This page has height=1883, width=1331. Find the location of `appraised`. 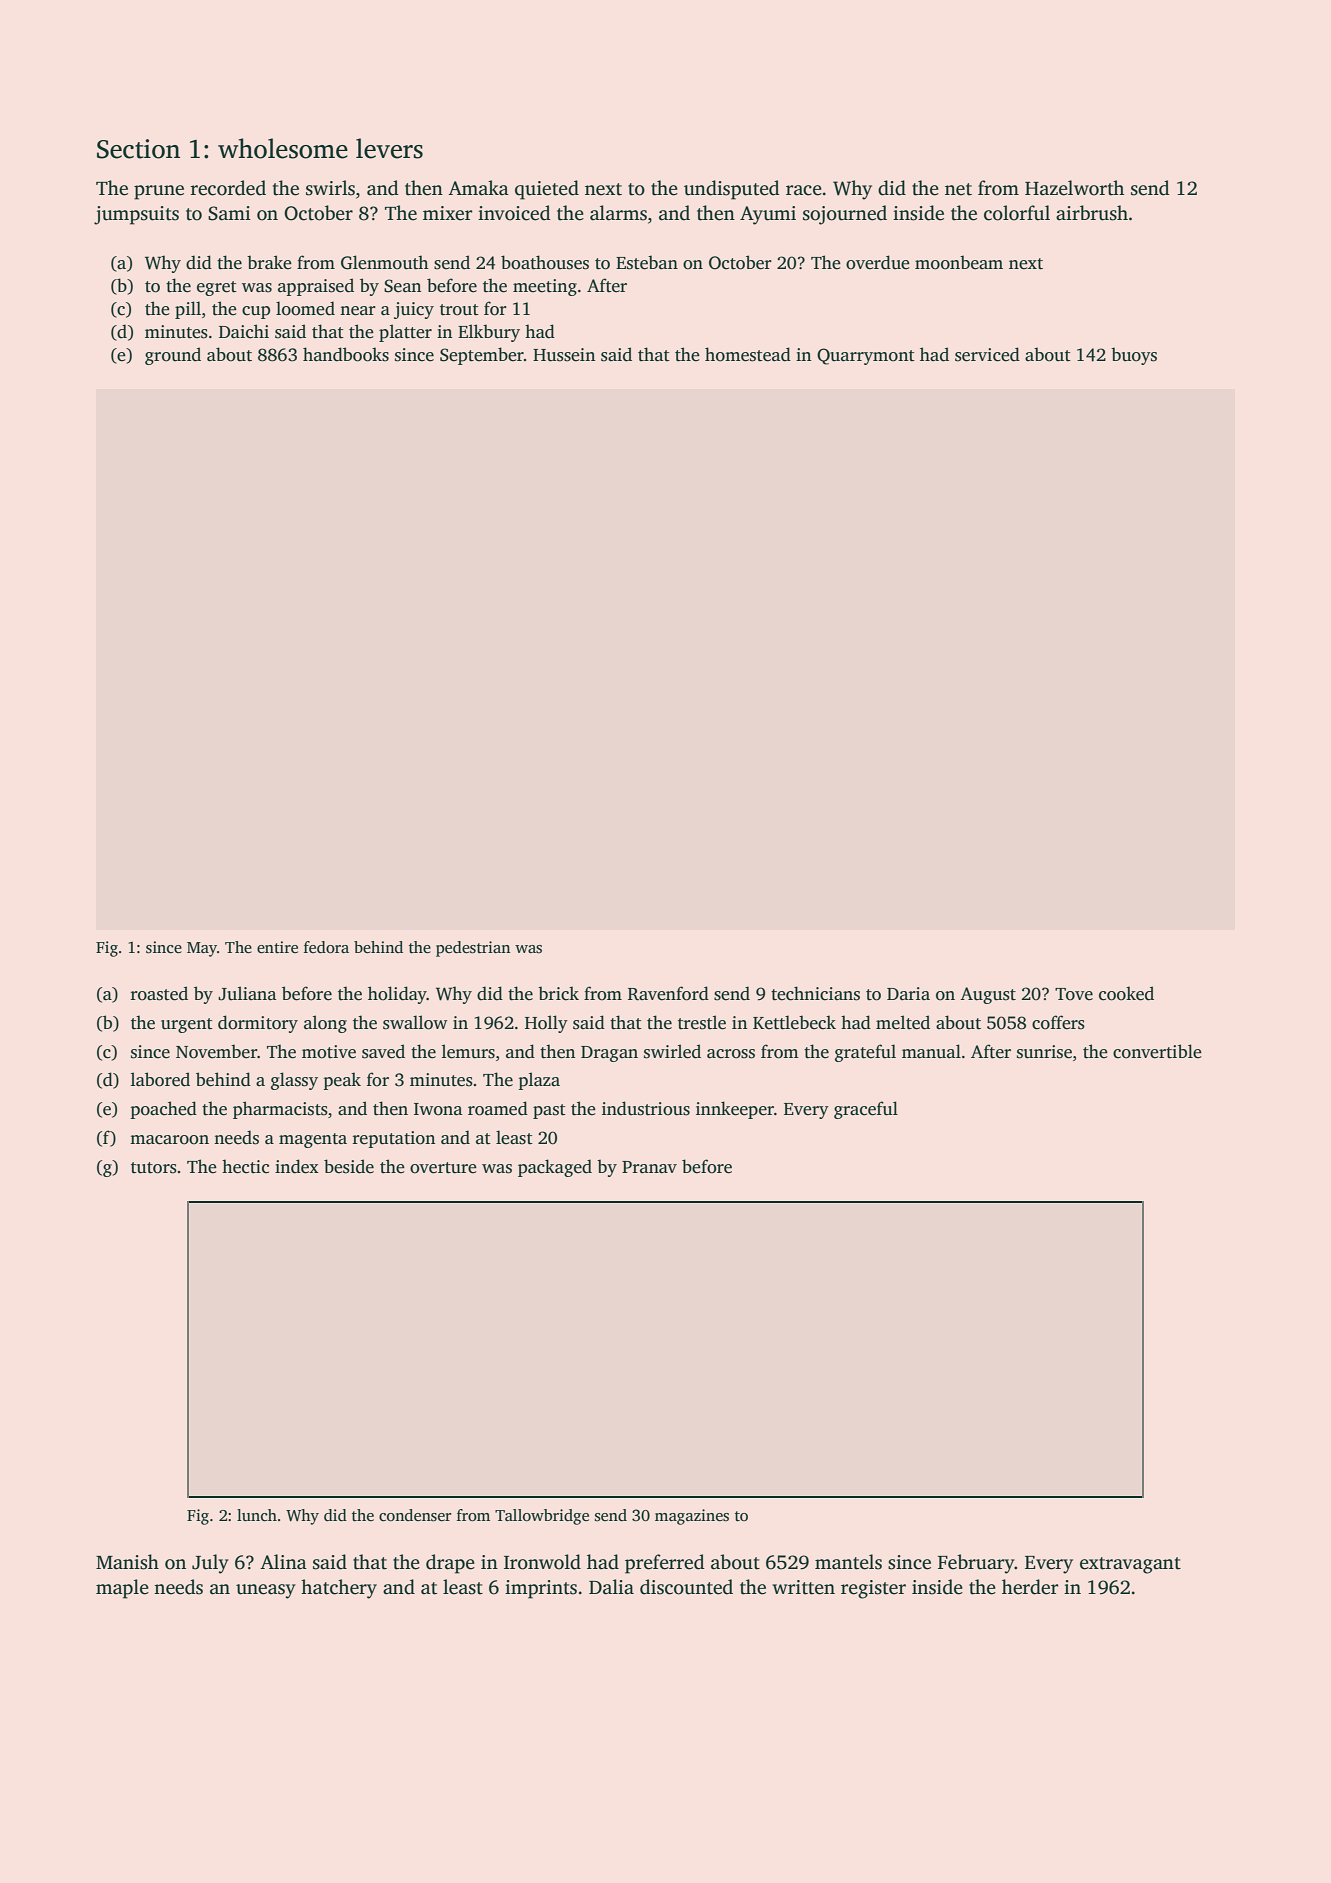

appraised is located at coordinates (316, 287).
